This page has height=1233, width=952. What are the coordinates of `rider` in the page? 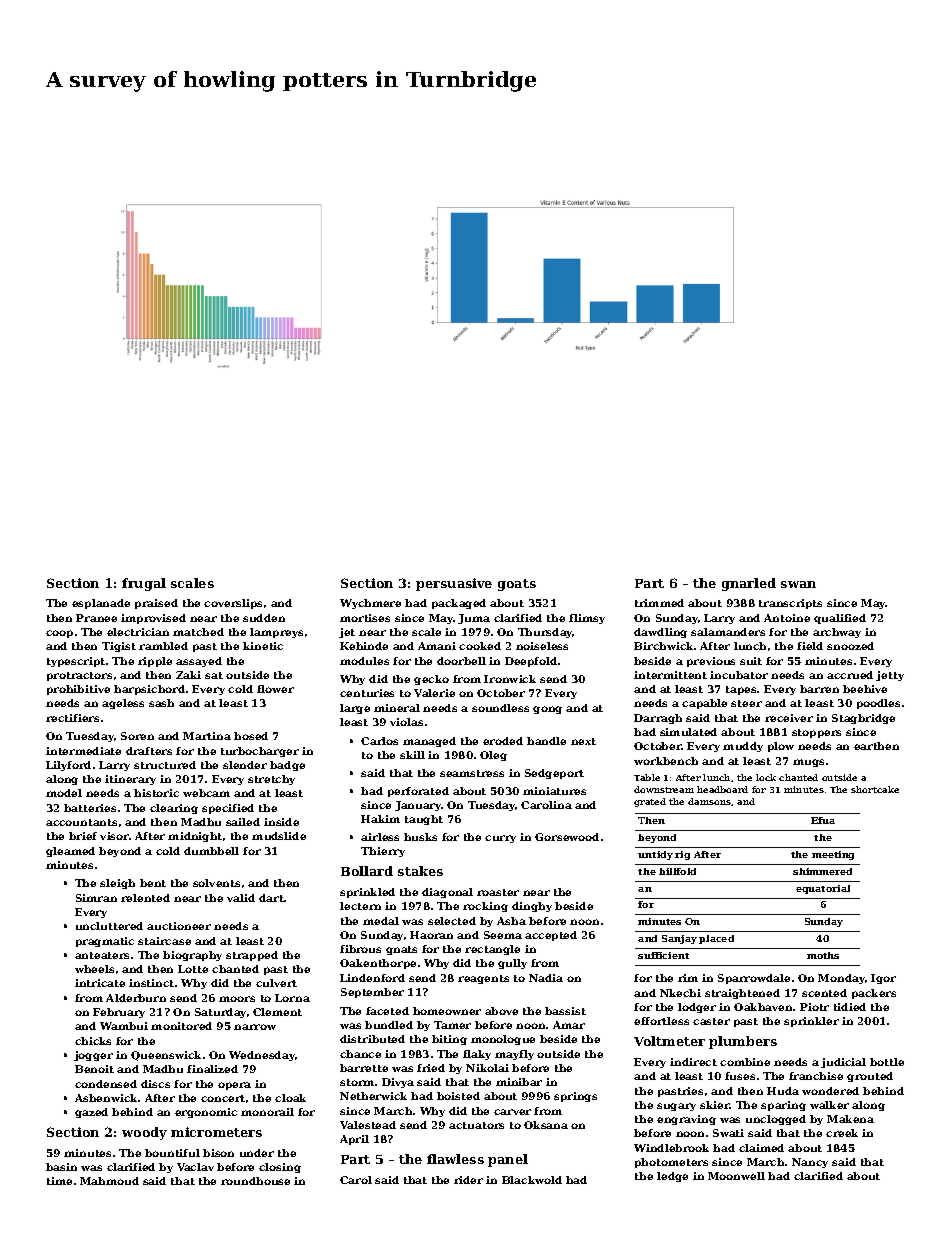 It's located at (468, 1180).
